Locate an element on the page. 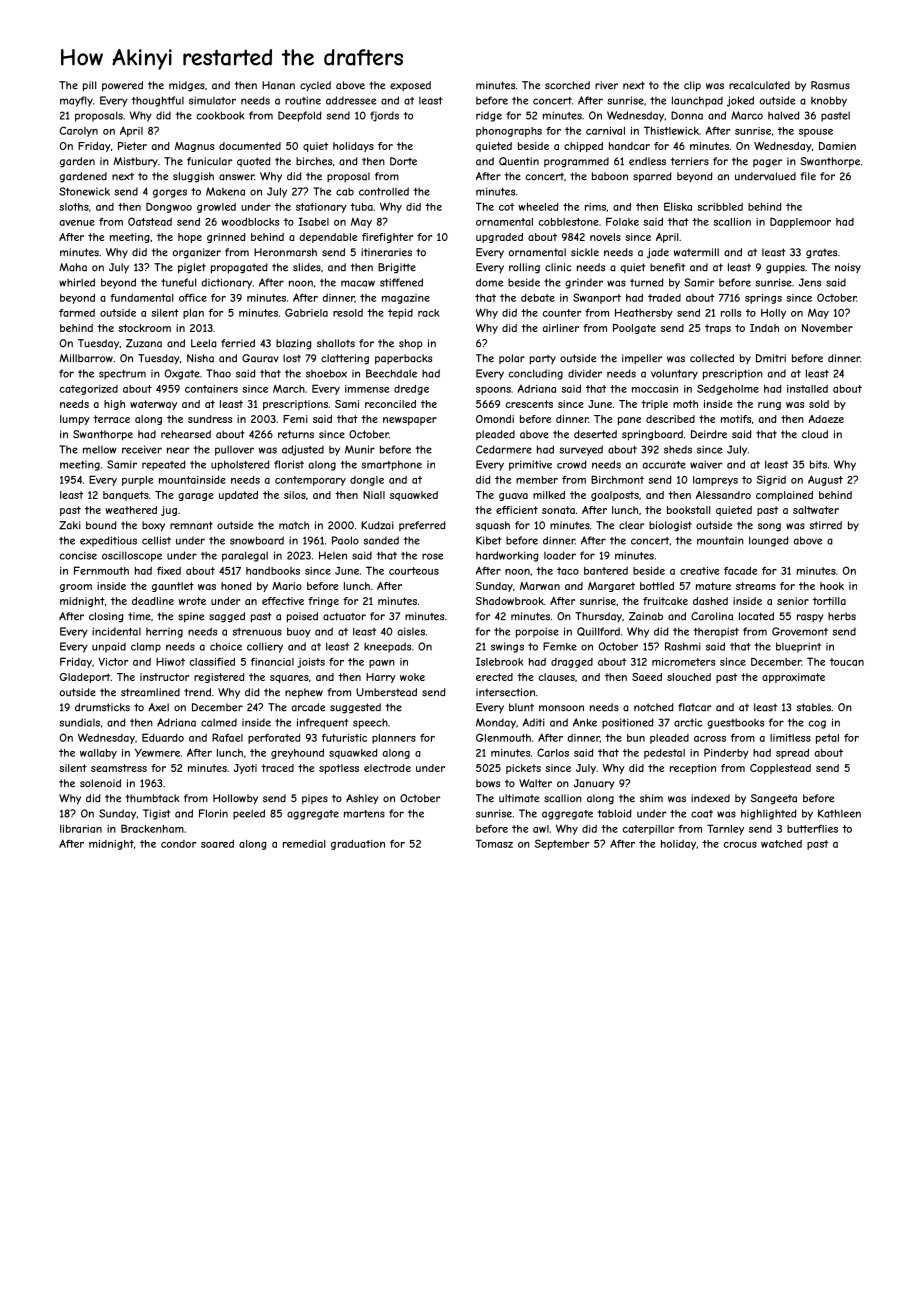 The image size is (924, 1308). courteous is located at coordinates (414, 571).
